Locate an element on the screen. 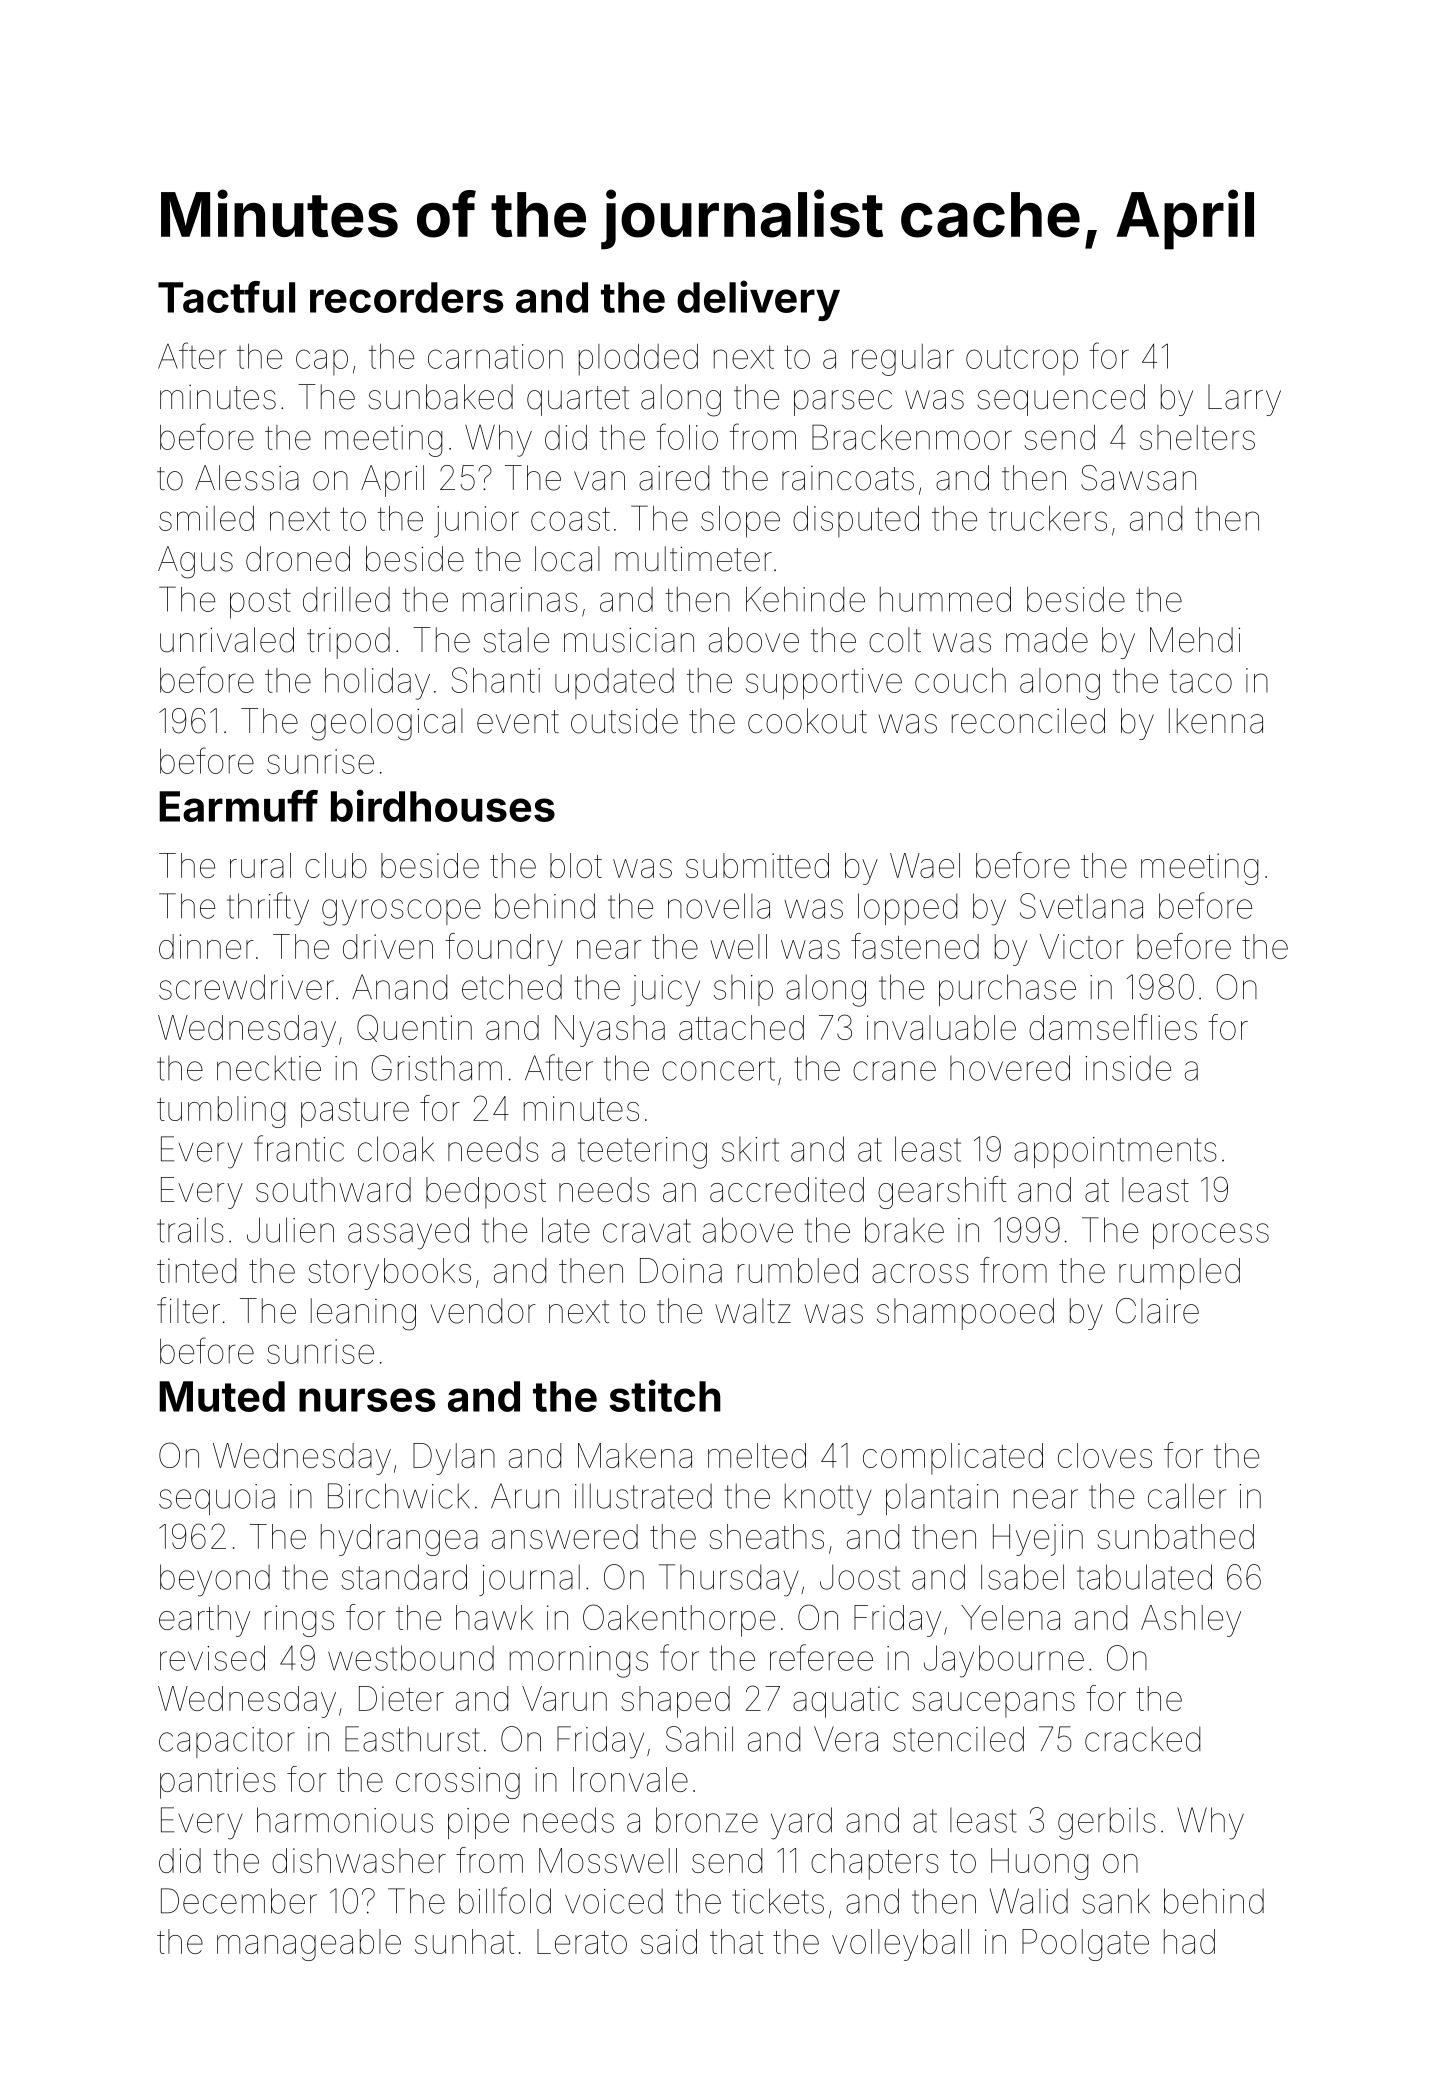 This screenshot has height=2100, width=1450. Nyasha is located at coordinates (610, 1031).
